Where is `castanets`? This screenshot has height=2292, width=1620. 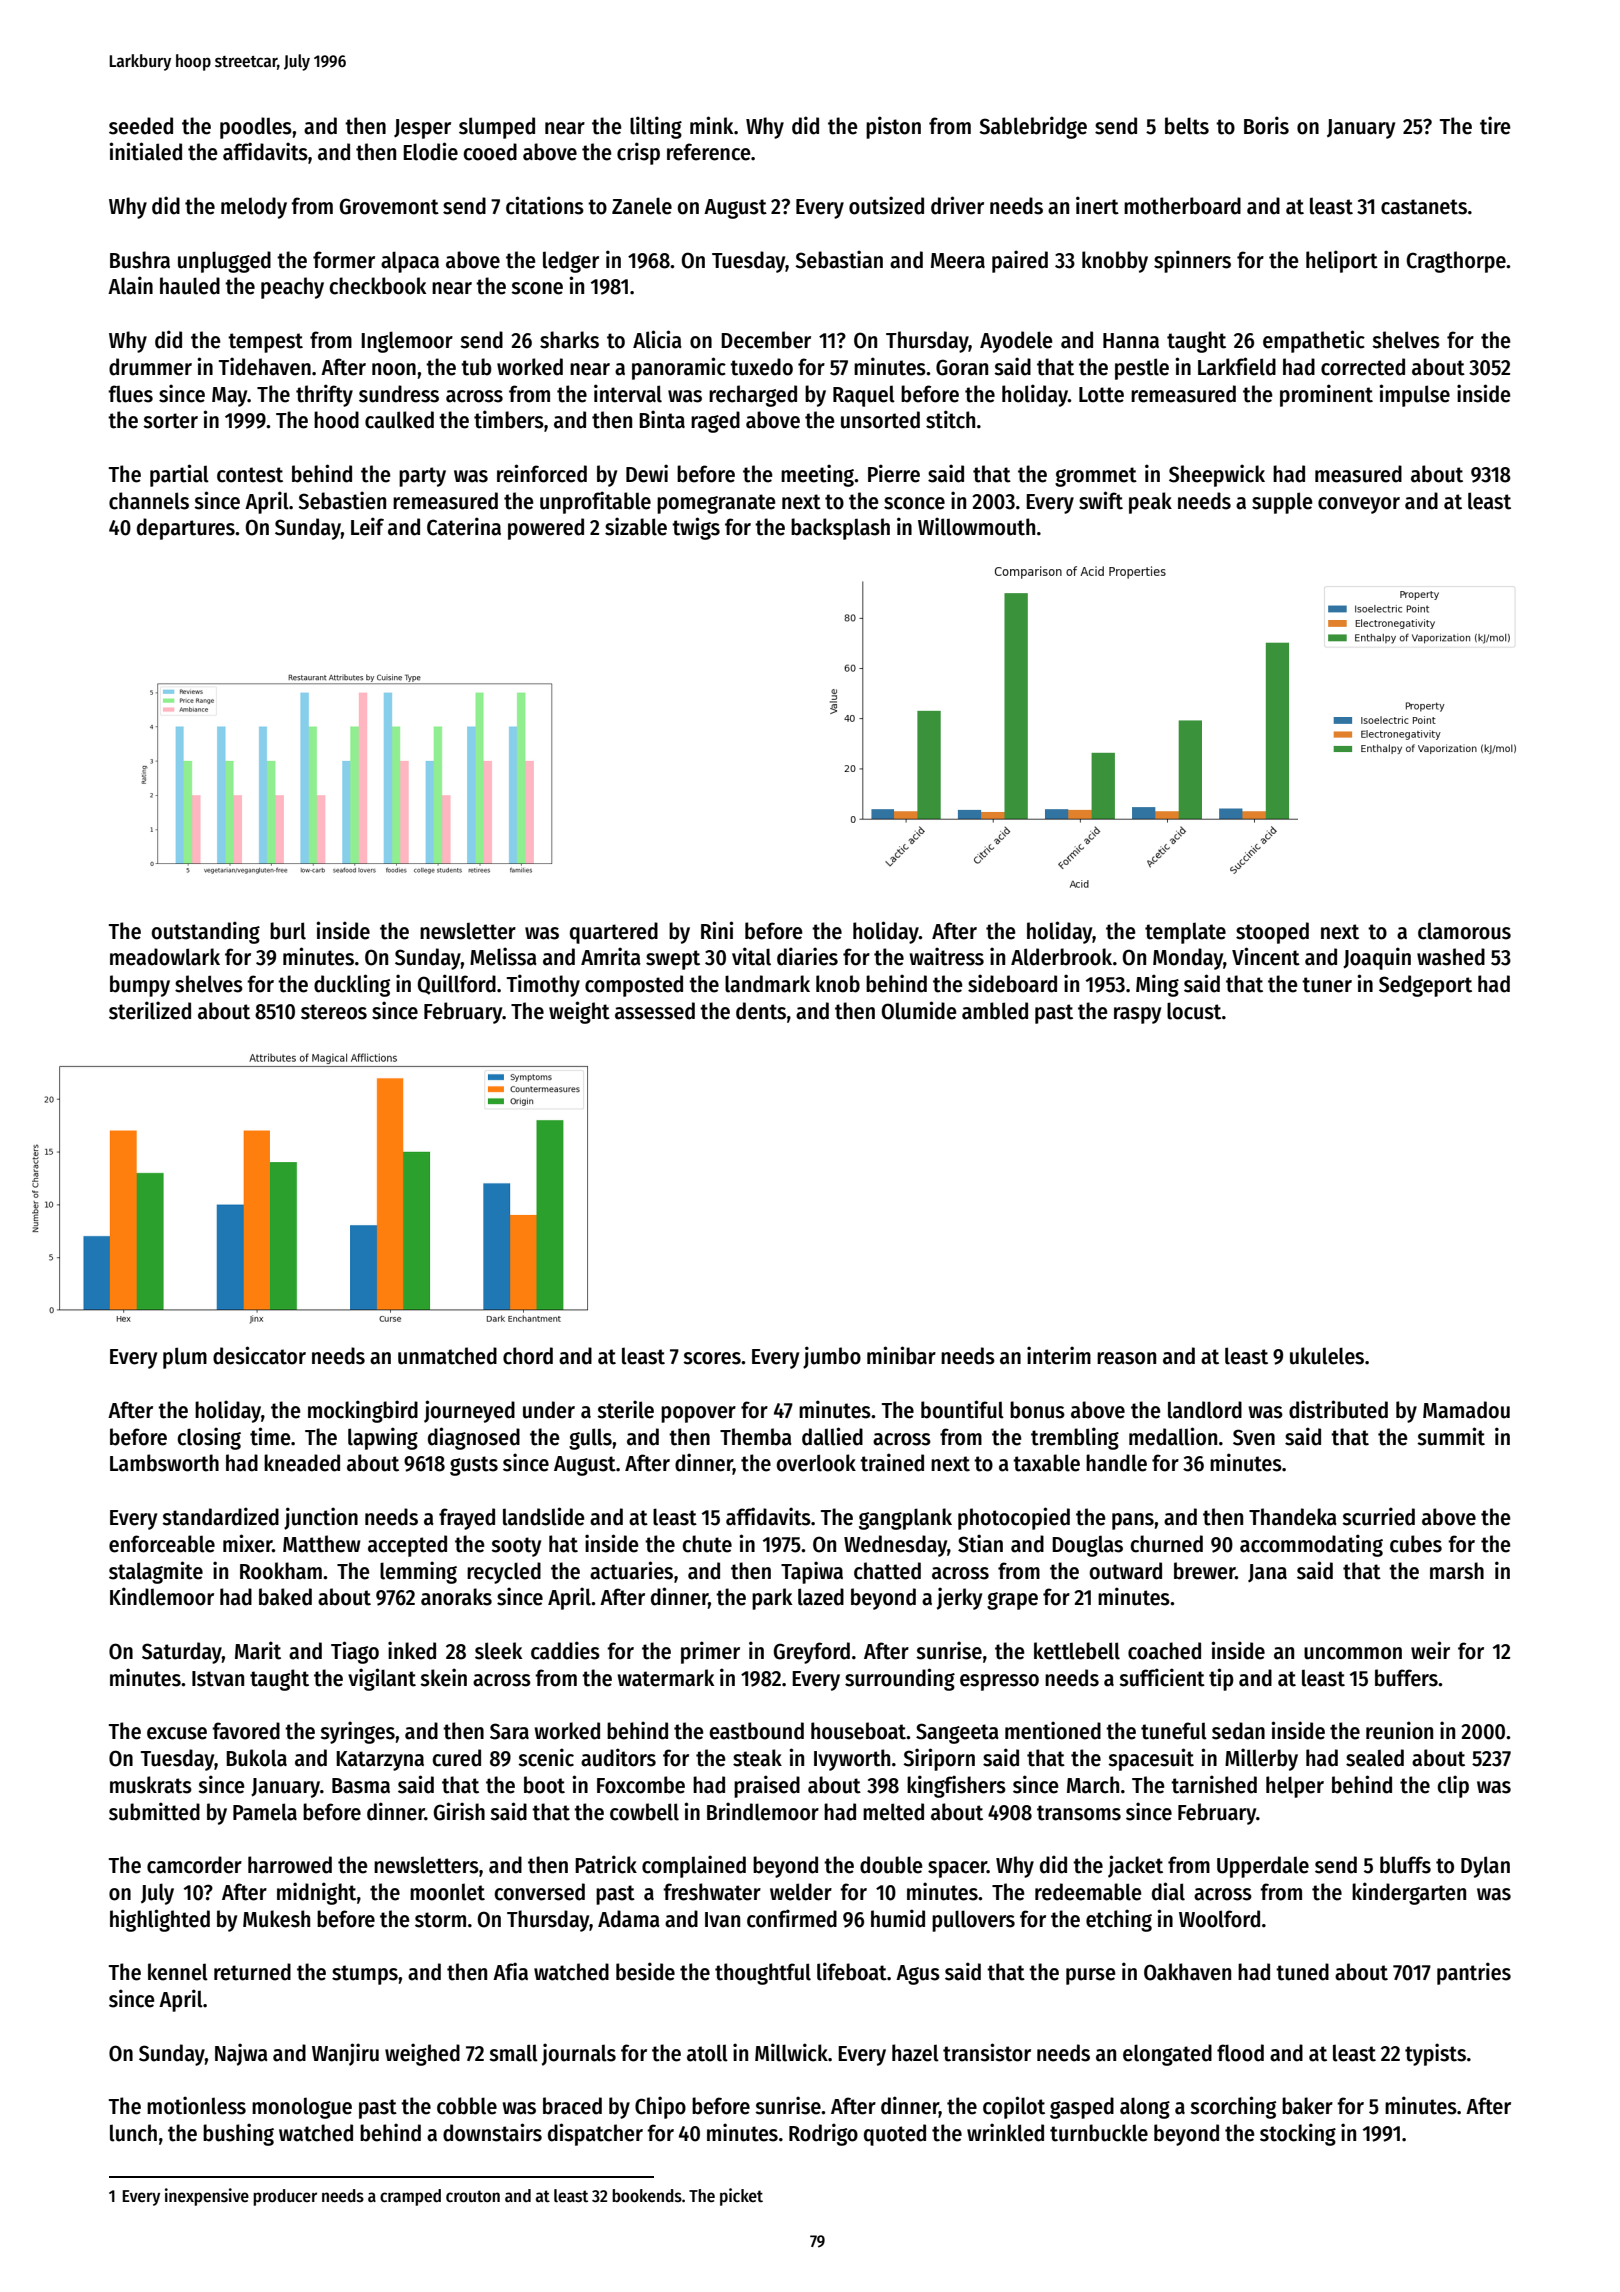 castanets is located at coordinates (1424, 207).
